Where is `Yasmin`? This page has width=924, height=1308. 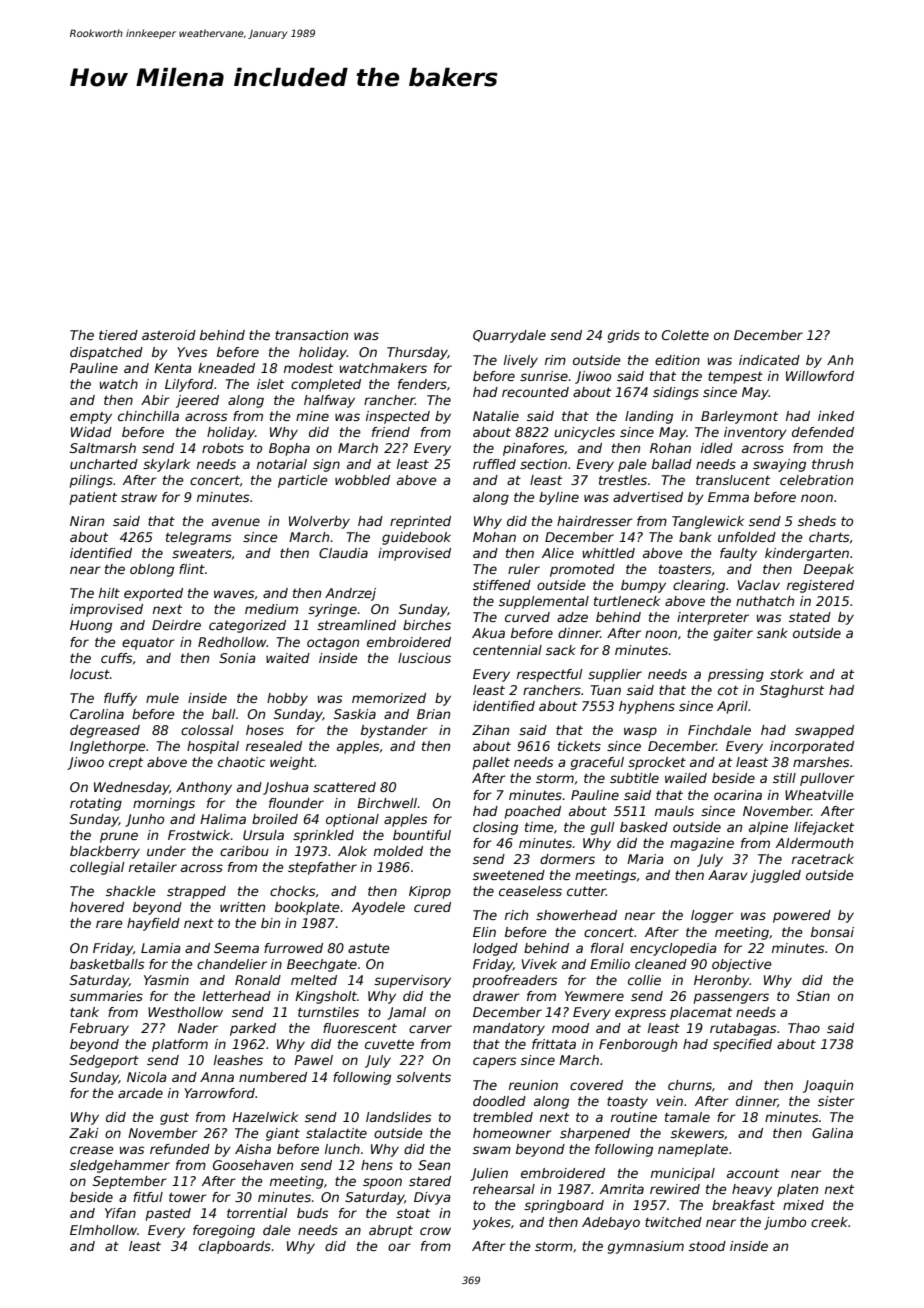
Yasmin is located at coordinates (166, 980).
